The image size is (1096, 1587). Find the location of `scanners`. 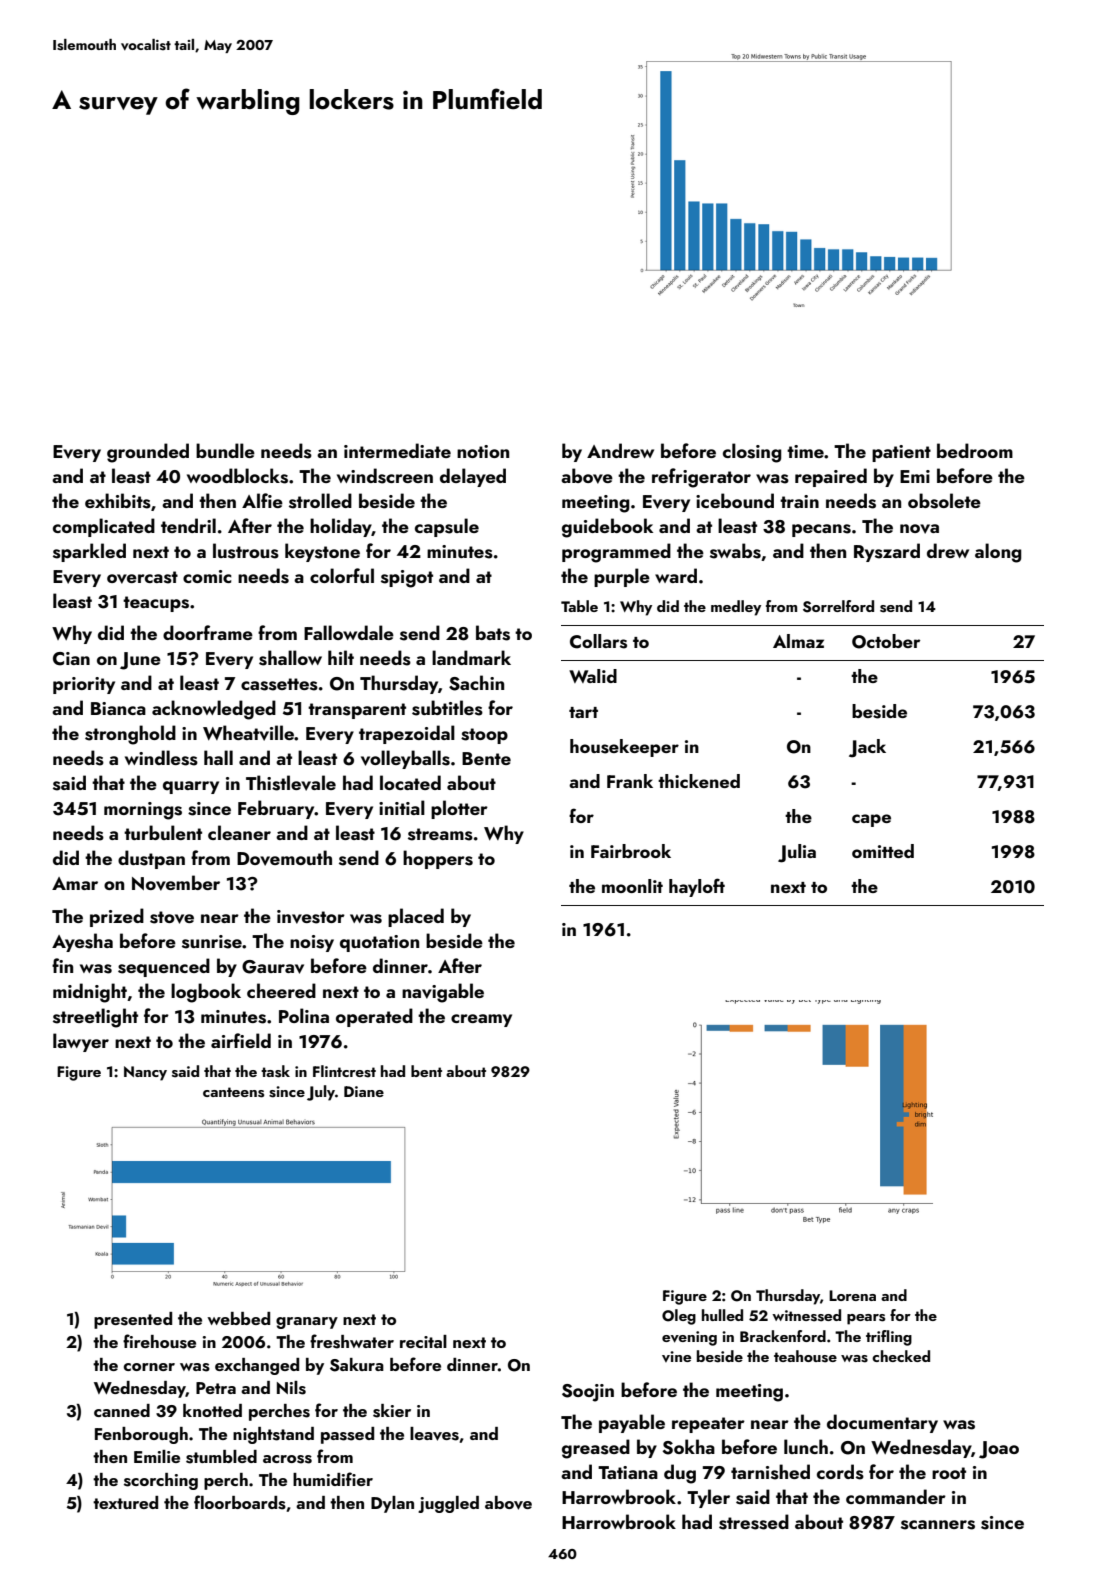

scanners is located at coordinates (938, 1525).
